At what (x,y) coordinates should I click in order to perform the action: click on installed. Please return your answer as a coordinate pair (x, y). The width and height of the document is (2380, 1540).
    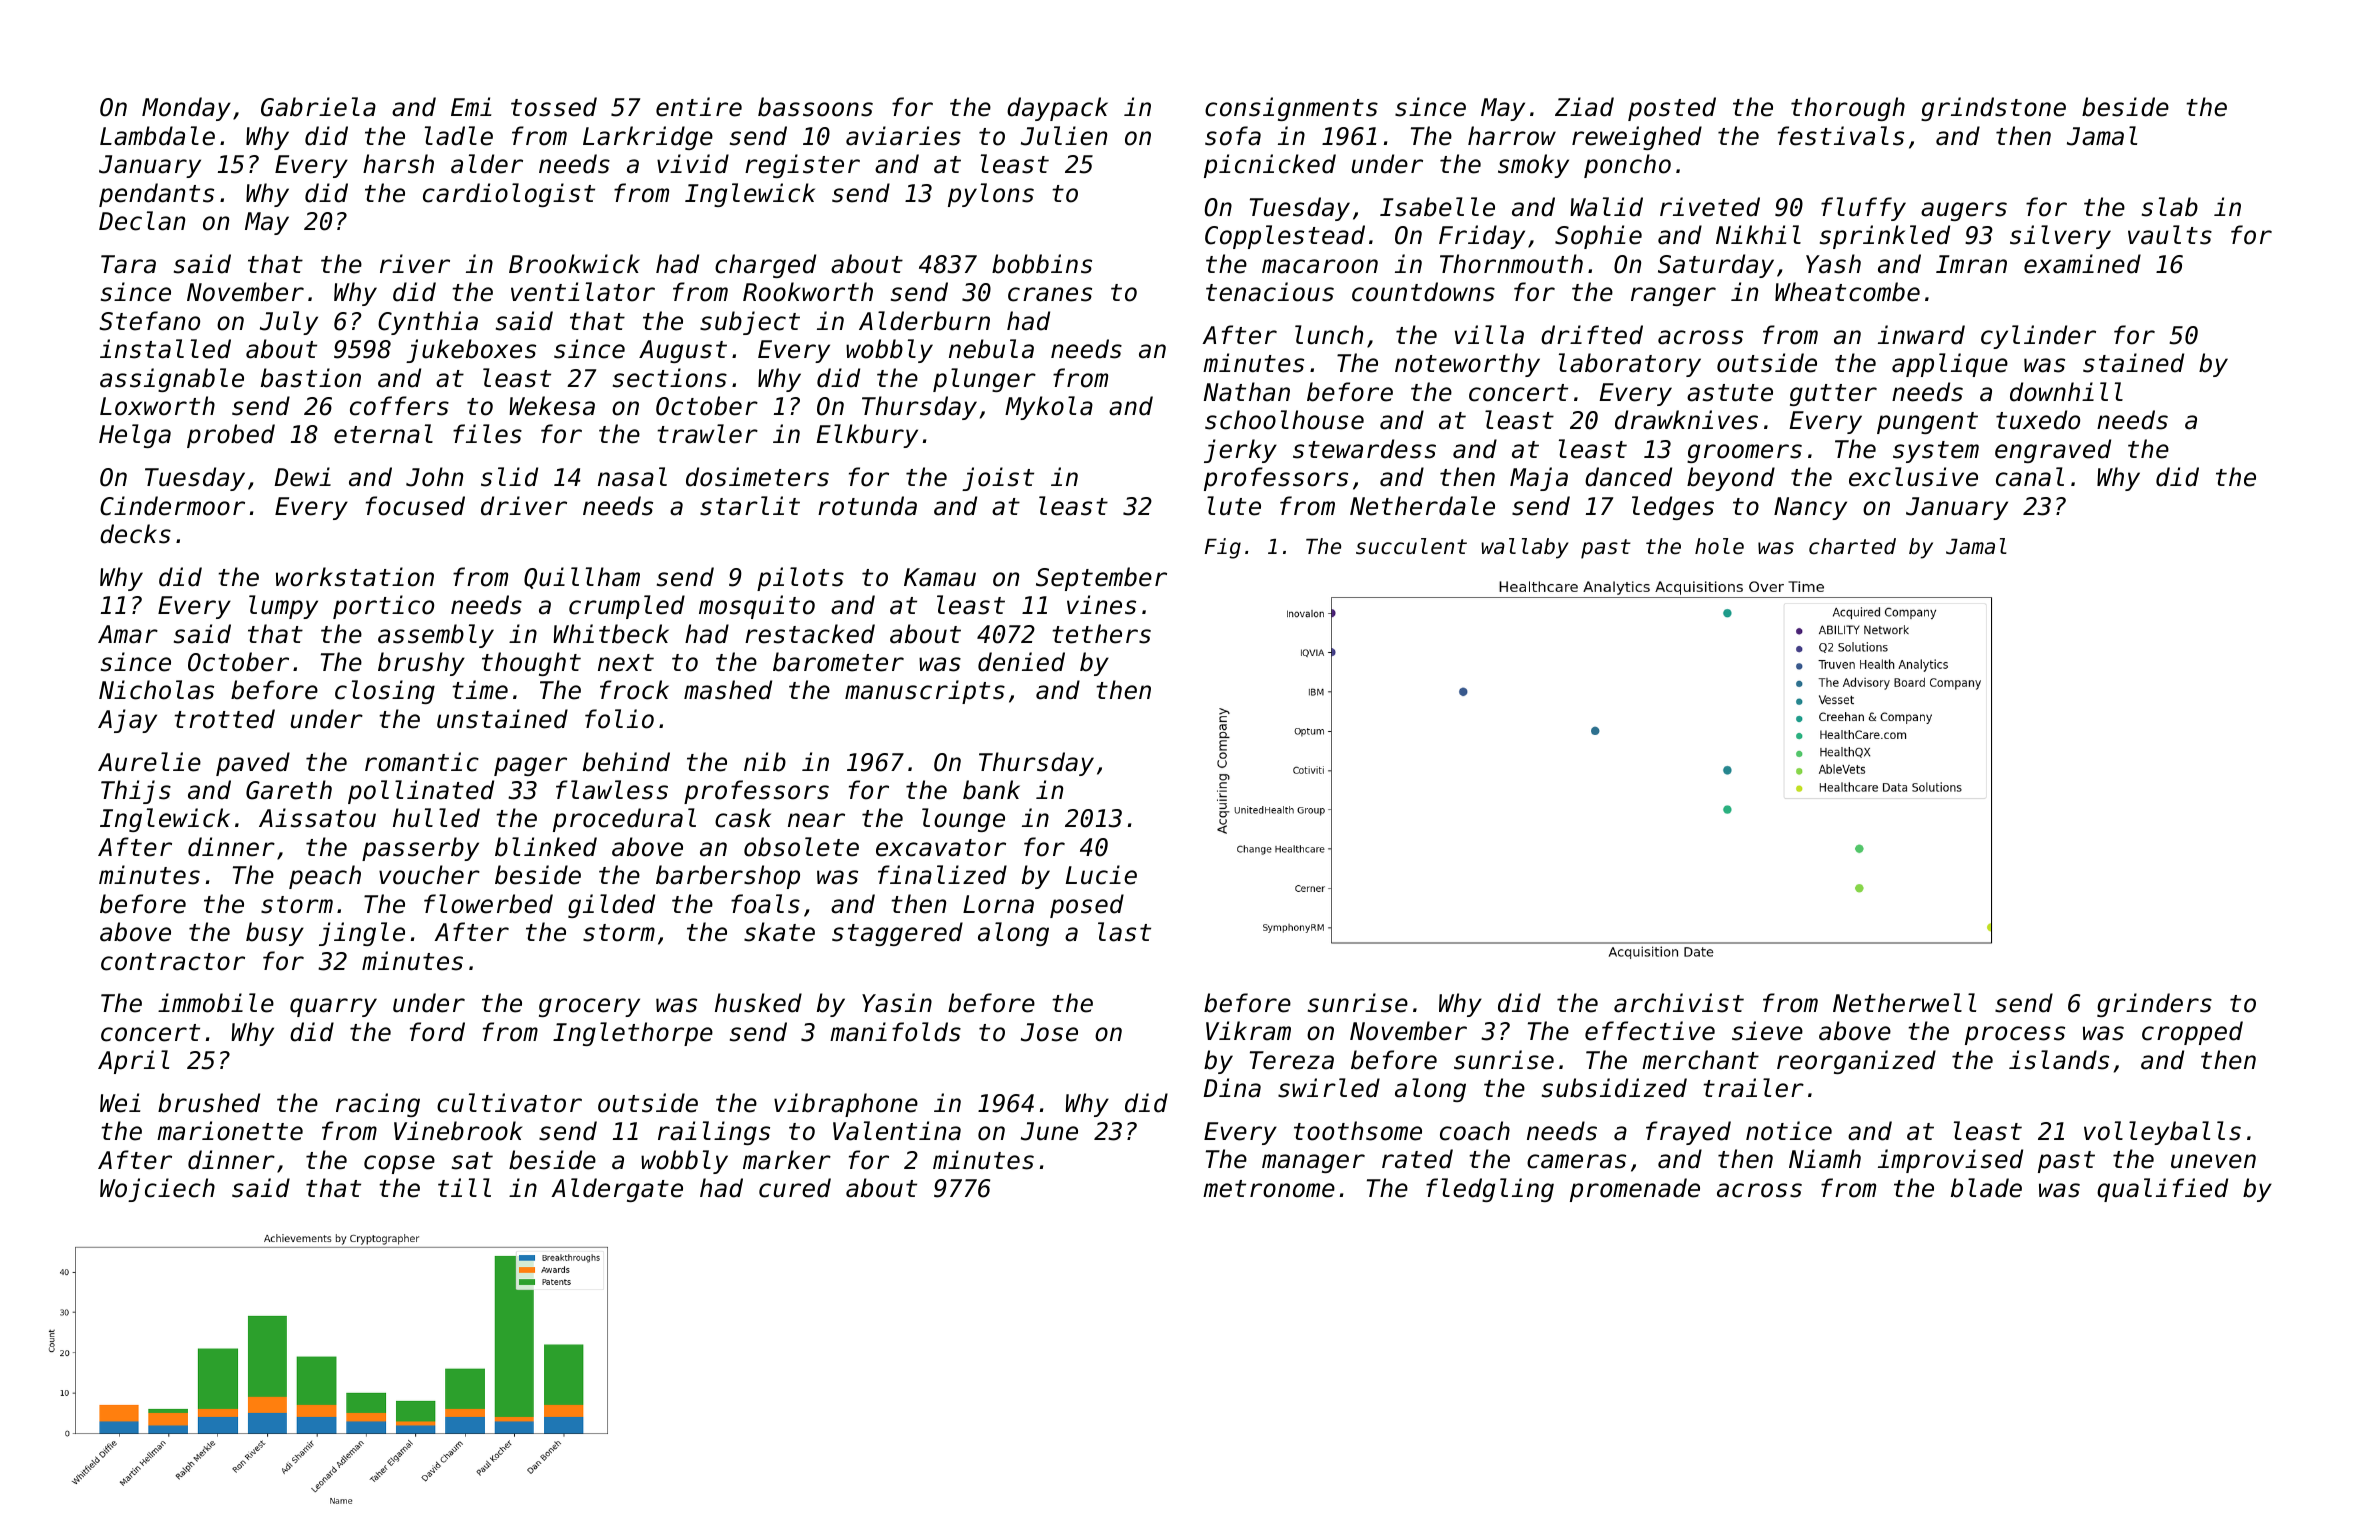
    Looking at the image, I should click on (165, 349).
